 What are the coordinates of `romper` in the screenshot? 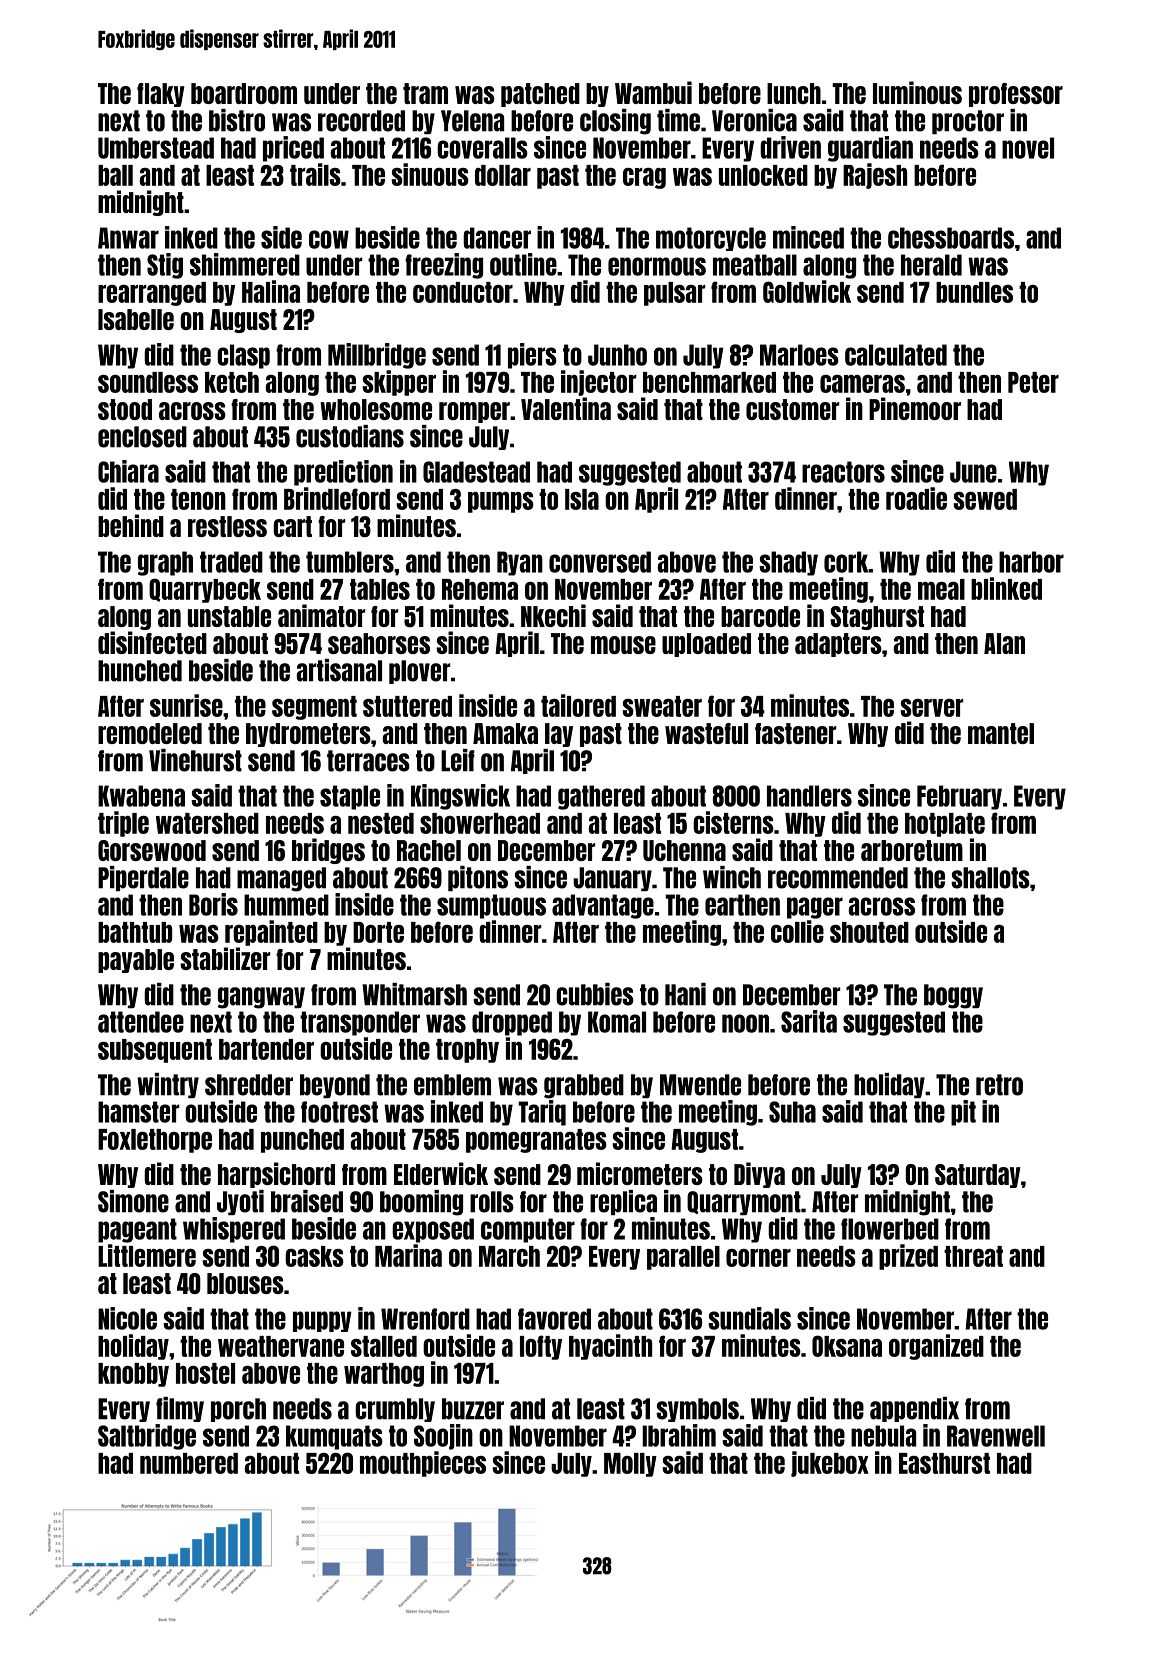 It's located at (474, 412).
